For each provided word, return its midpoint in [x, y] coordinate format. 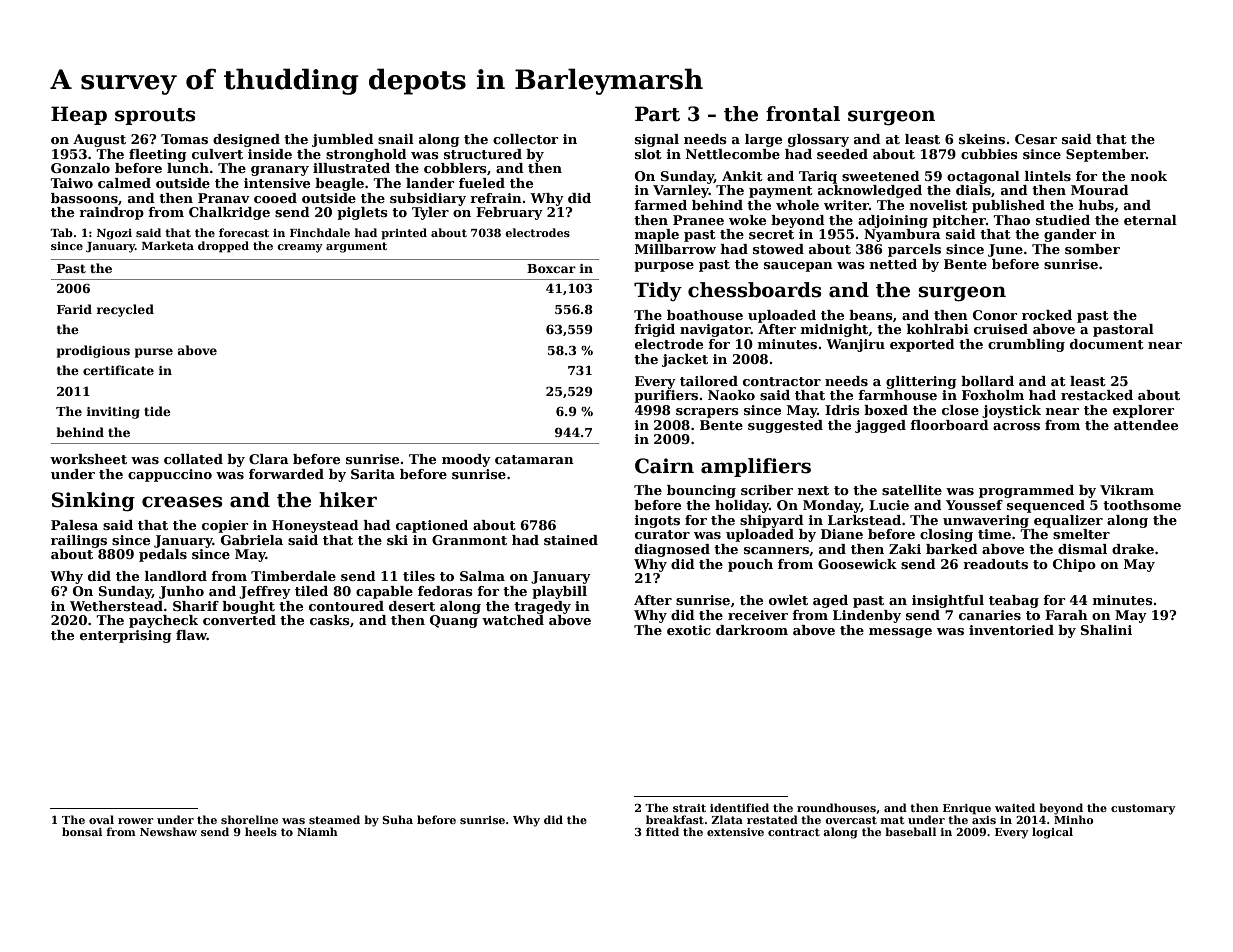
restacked [1097, 395]
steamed [334, 819]
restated [772, 819]
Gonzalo [80, 168]
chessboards [754, 290]
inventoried [1011, 630]
